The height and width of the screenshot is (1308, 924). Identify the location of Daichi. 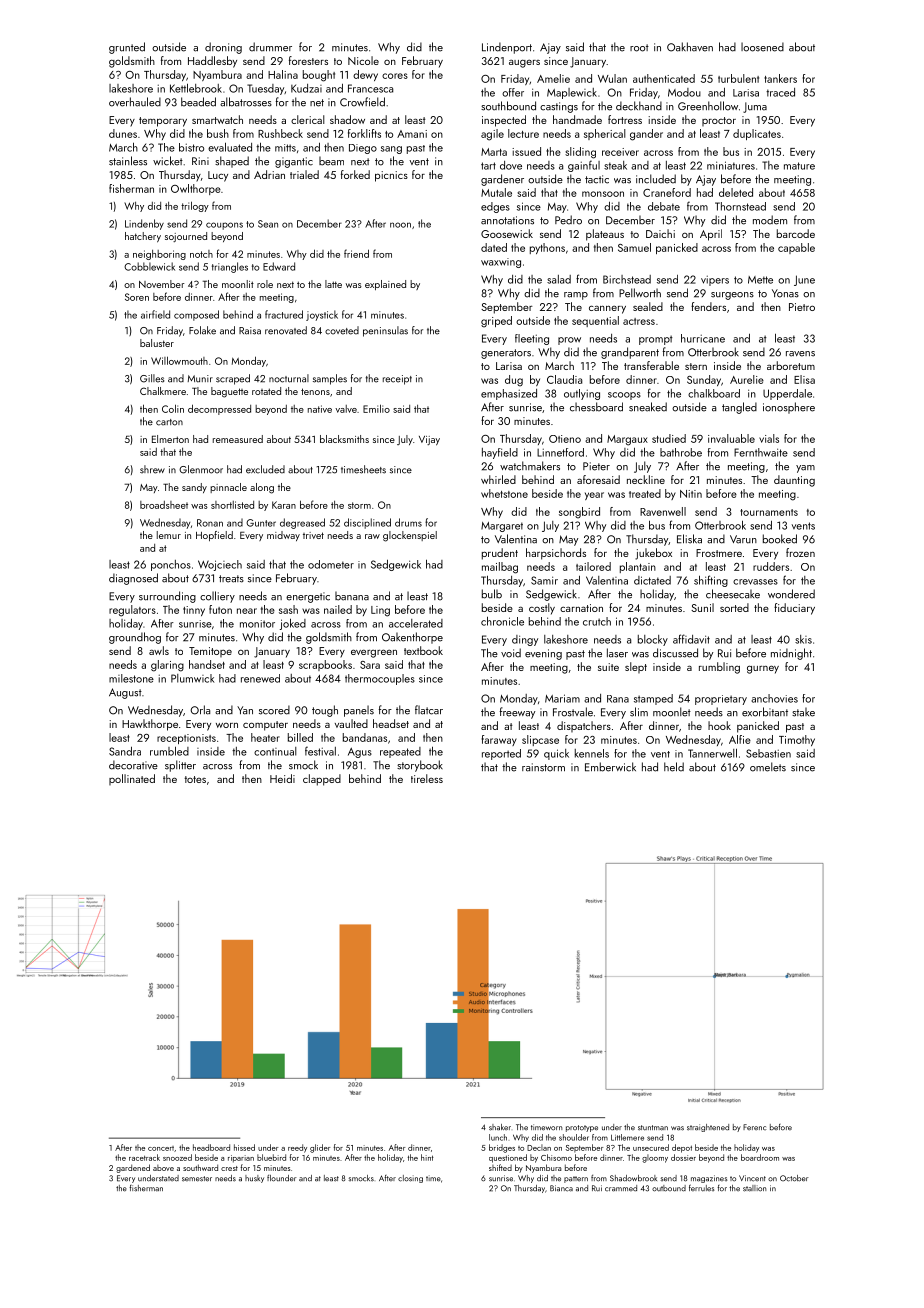
(660, 233).
